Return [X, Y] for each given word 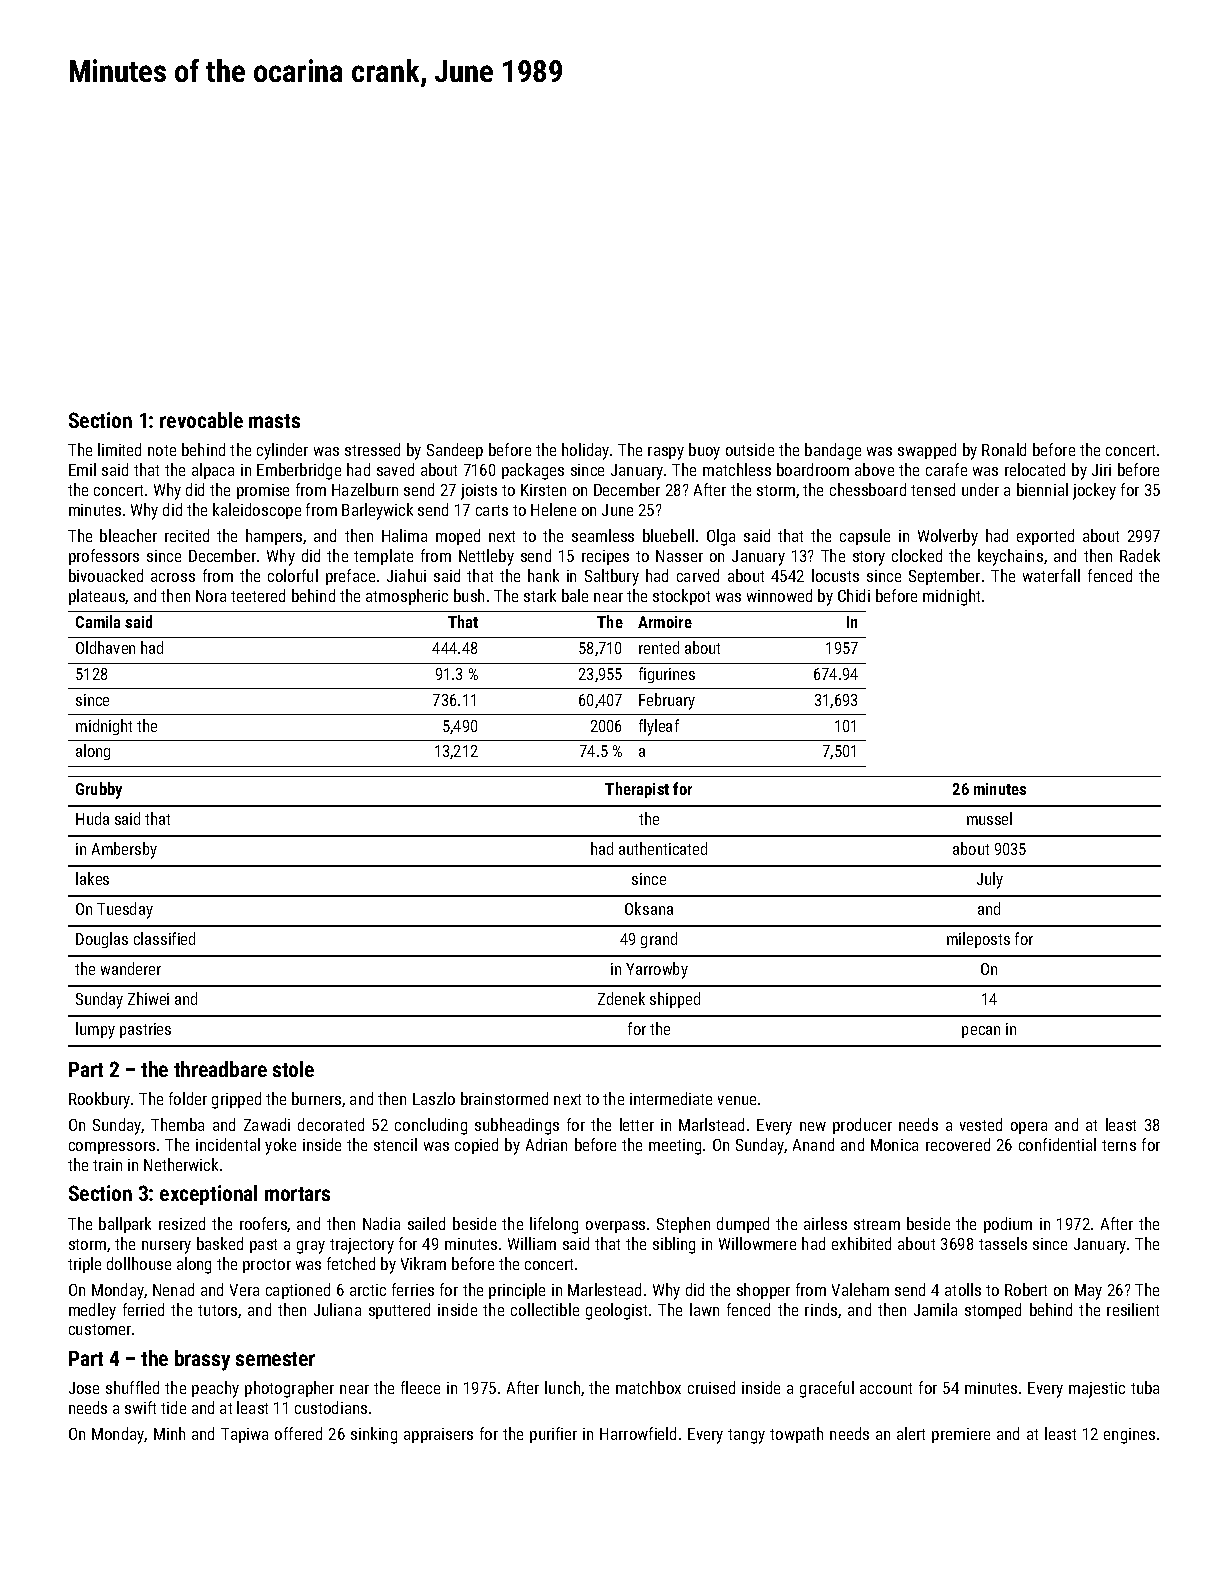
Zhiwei [148, 998]
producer [862, 1126]
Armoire [665, 622]
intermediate [671, 1098]
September [944, 577]
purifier [553, 1435]
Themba [177, 1124]
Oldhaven [105, 647]
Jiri [1101, 470]
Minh [169, 1433]
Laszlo [434, 1098]
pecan [981, 1032]
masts [274, 421]
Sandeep [455, 451]
